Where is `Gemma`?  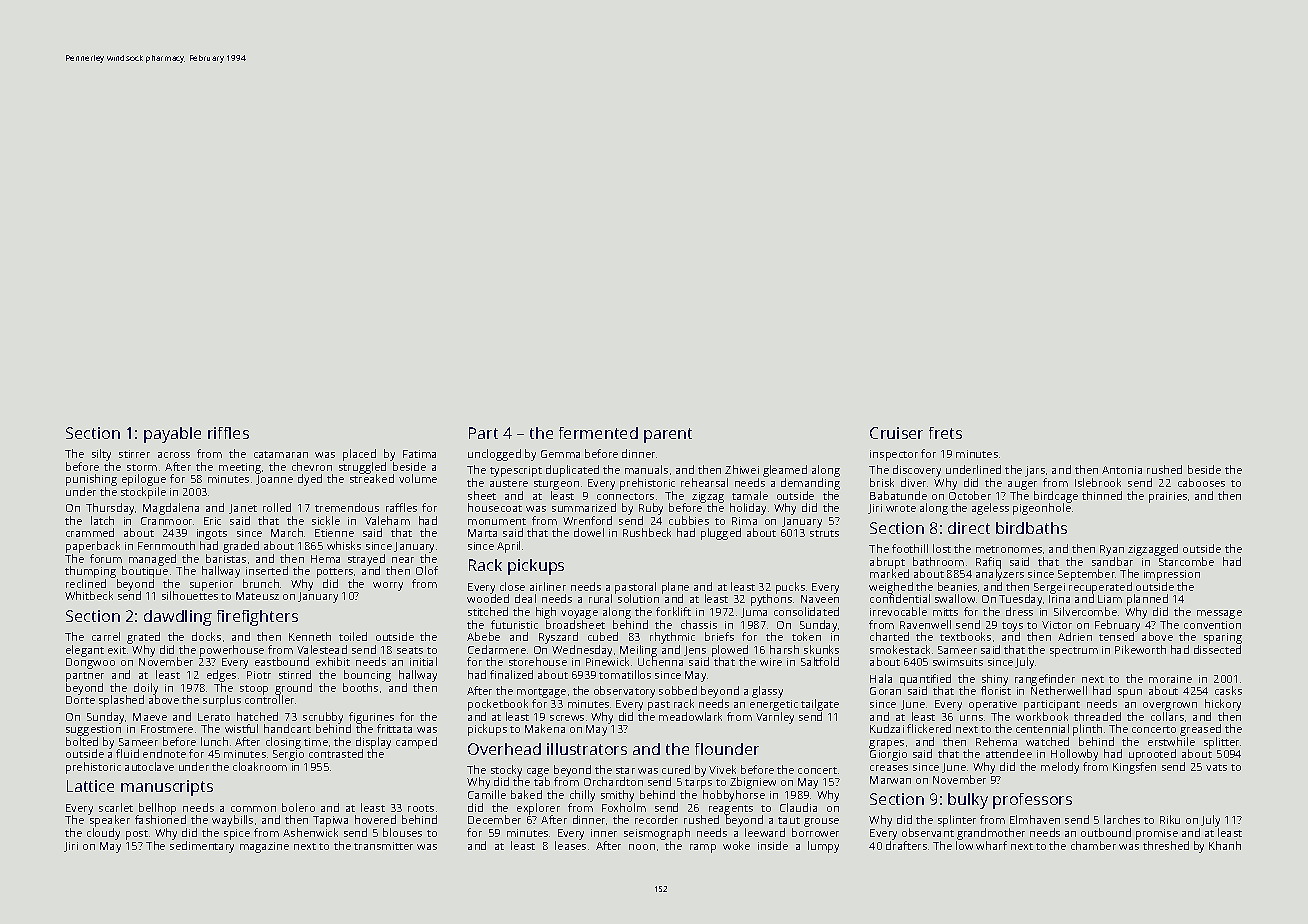 Gemma is located at coordinates (560, 454).
